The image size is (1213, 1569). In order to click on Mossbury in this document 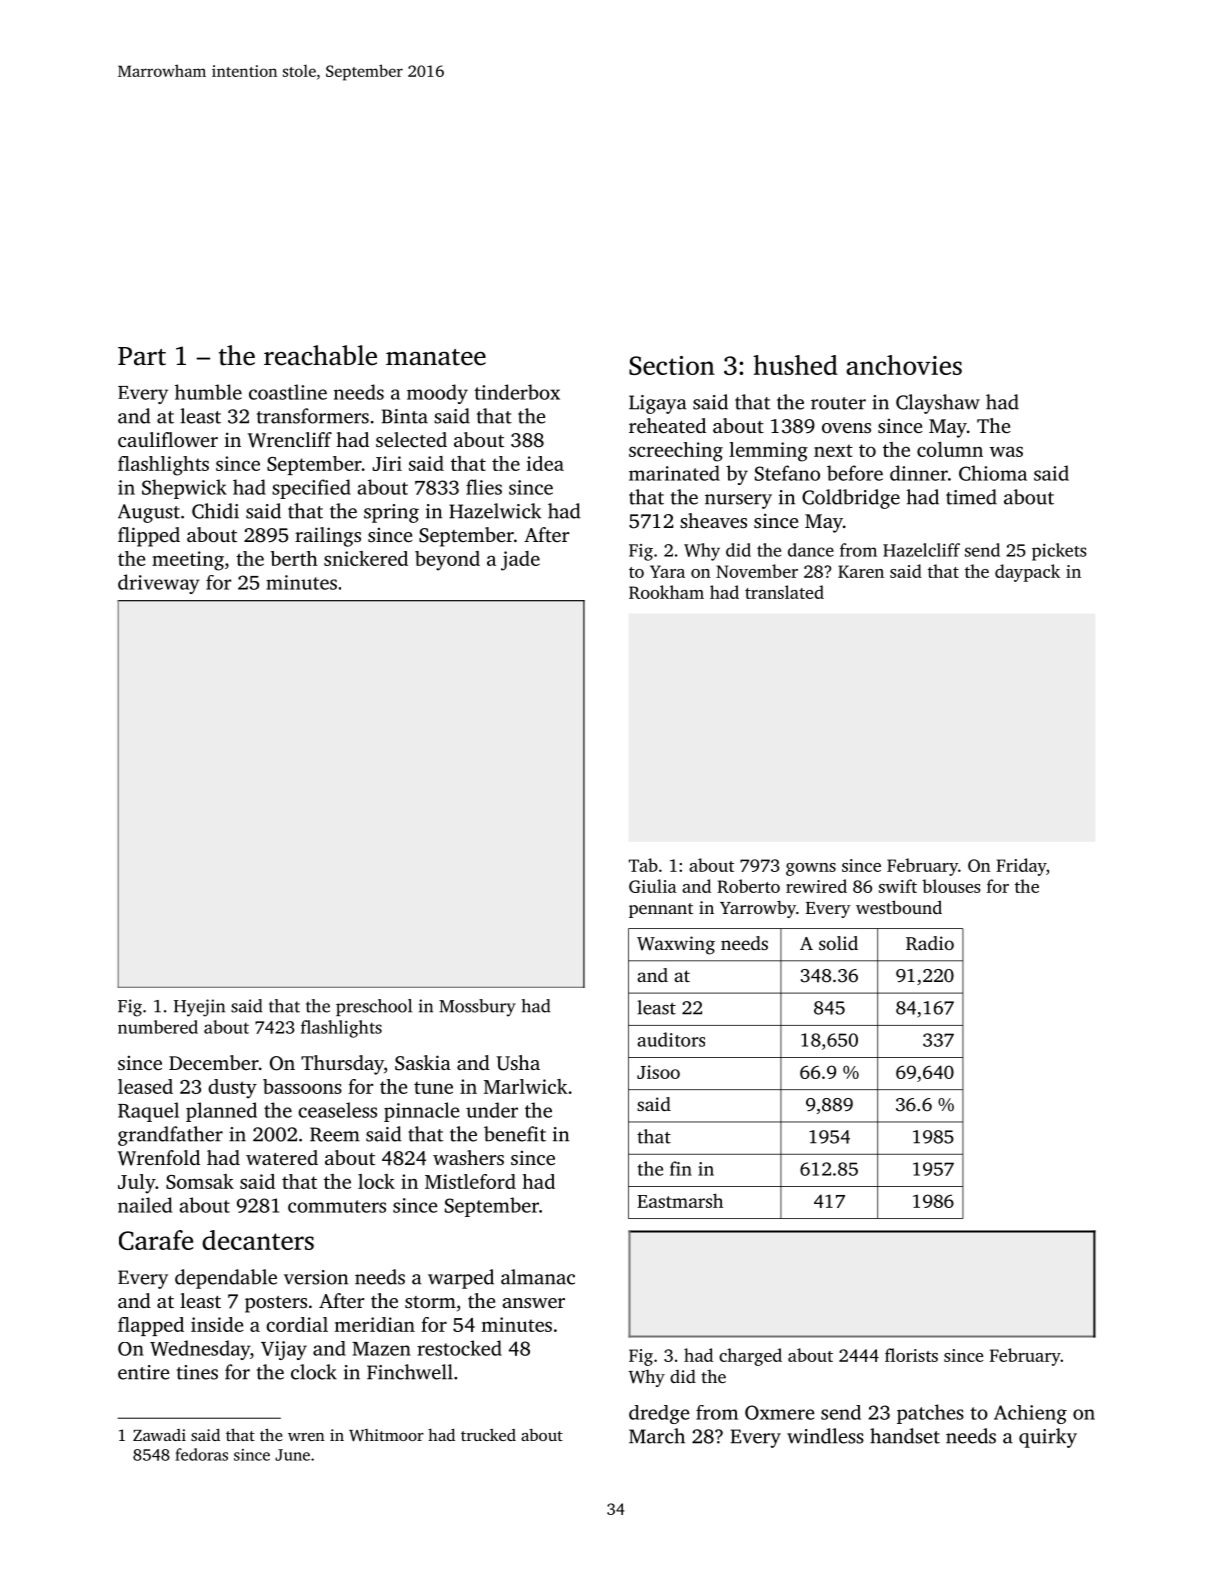, I will do `click(477, 1008)`.
